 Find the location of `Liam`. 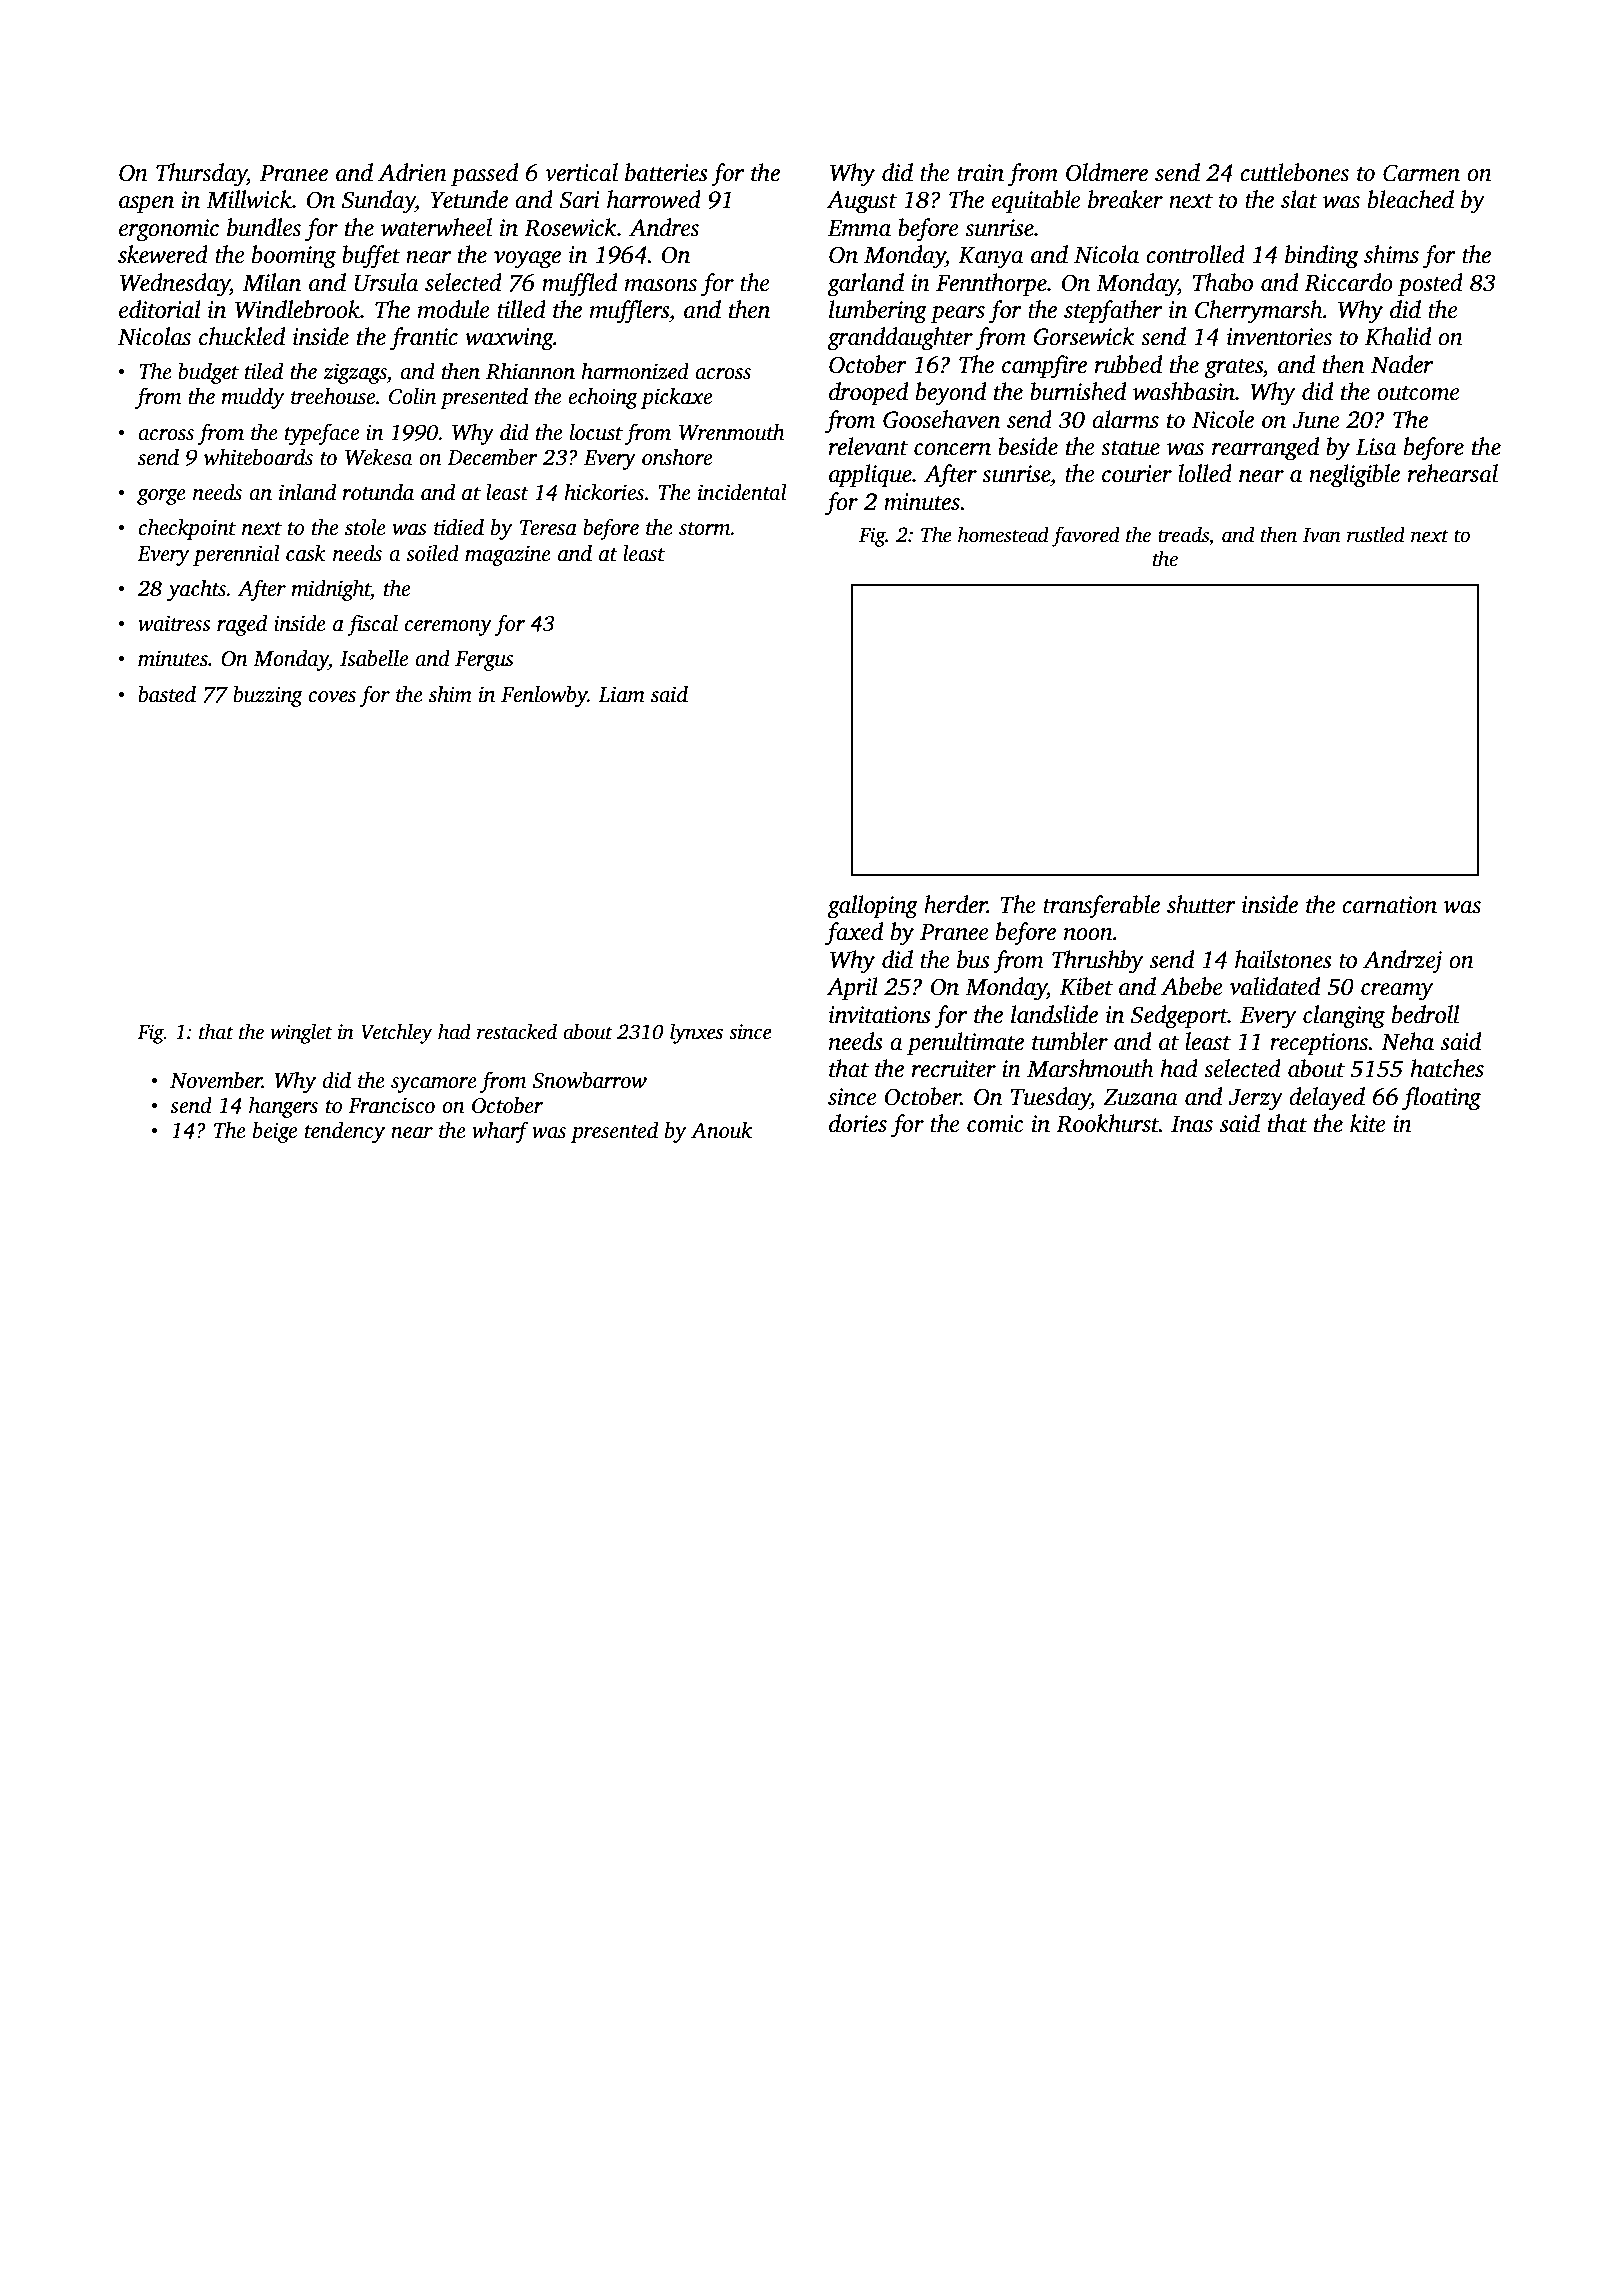

Liam is located at coordinates (621, 694).
